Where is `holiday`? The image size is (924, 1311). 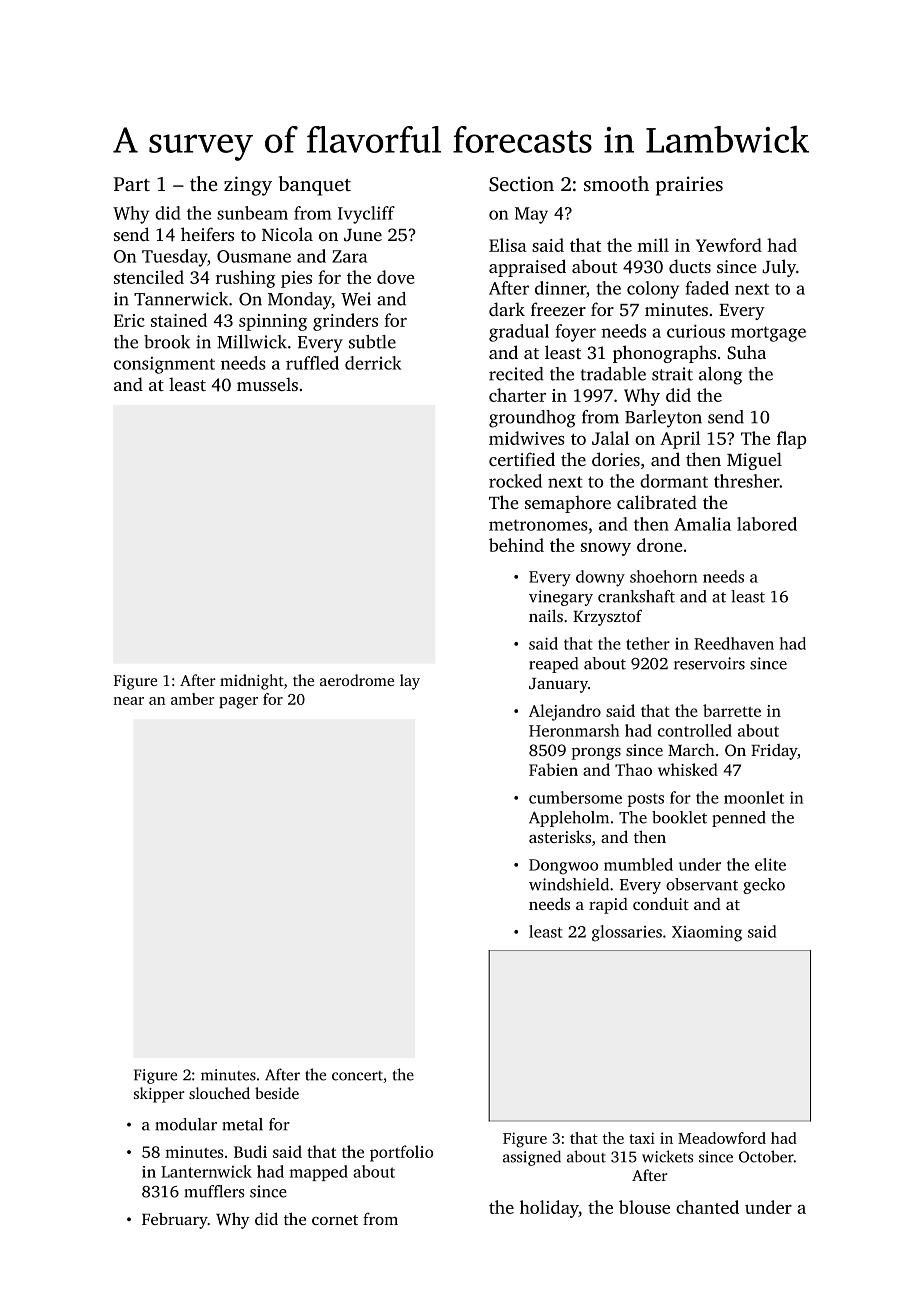
holiday is located at coordinates (549, 1209).
